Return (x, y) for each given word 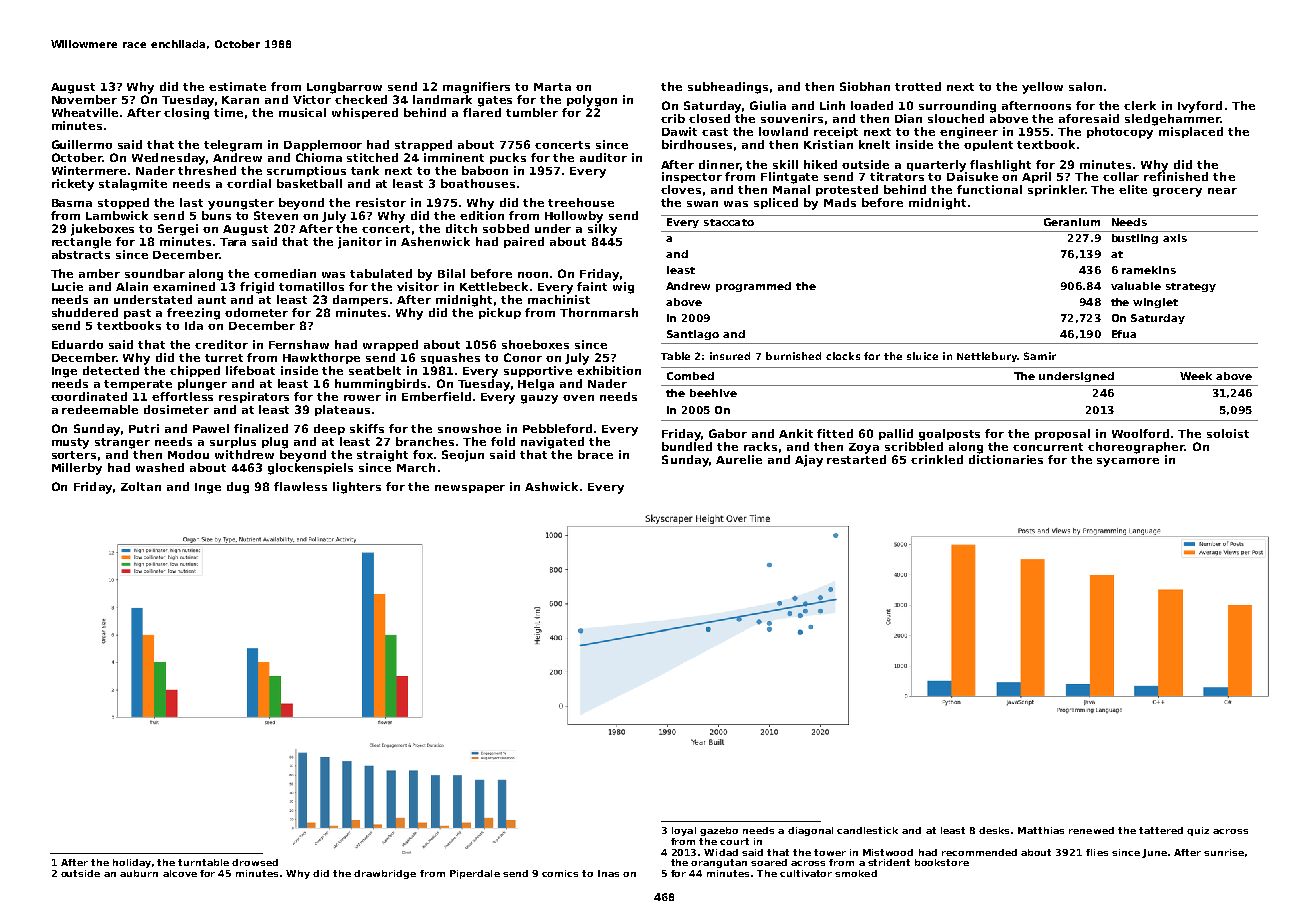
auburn (139, 873)
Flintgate (789, 178)
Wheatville (85, 112)
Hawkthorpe (321, 358)
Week (1196, 376)
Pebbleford (557, 428)
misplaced (1191, 132)
